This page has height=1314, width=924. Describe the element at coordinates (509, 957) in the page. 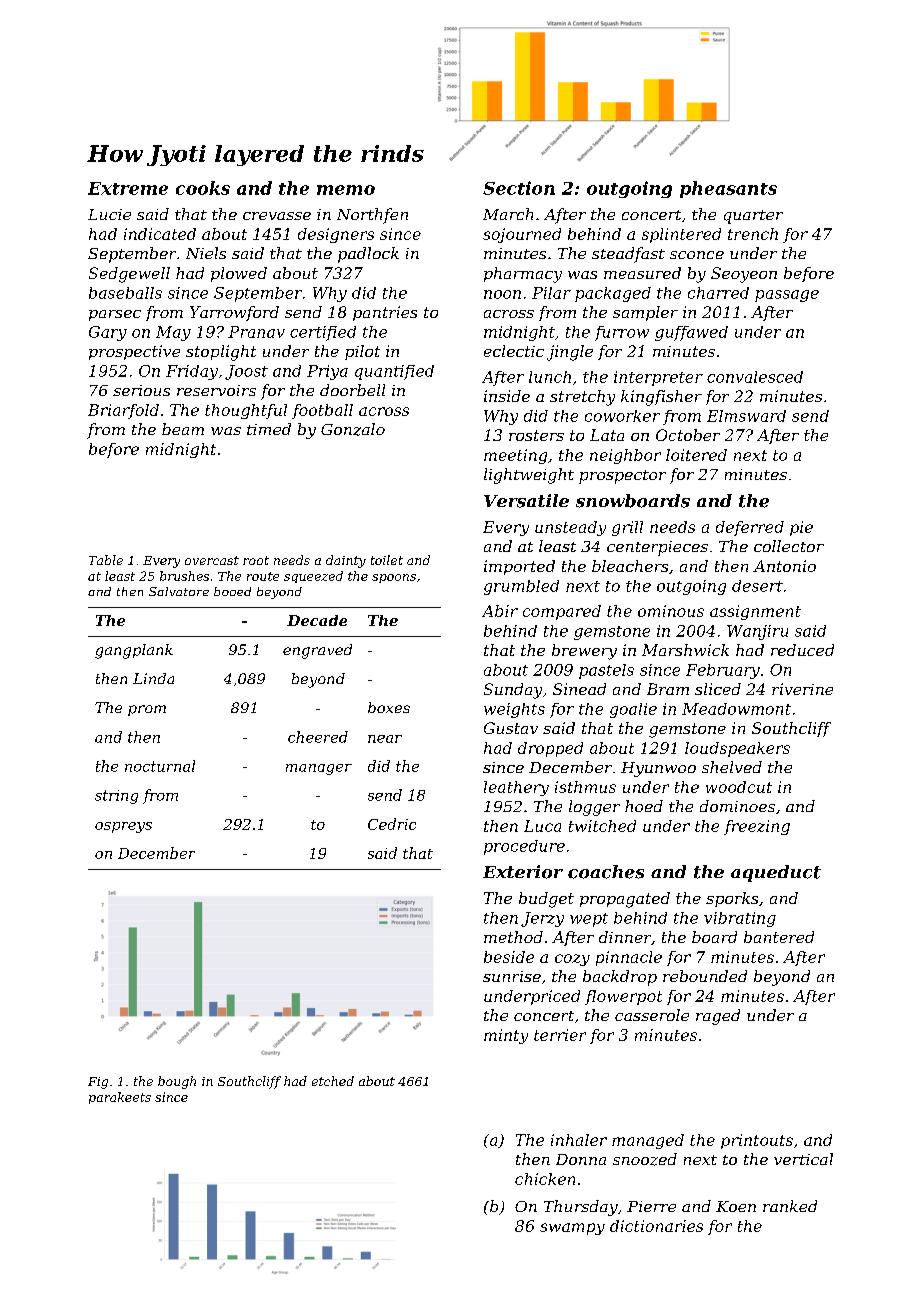

I see `beside` at that location.
